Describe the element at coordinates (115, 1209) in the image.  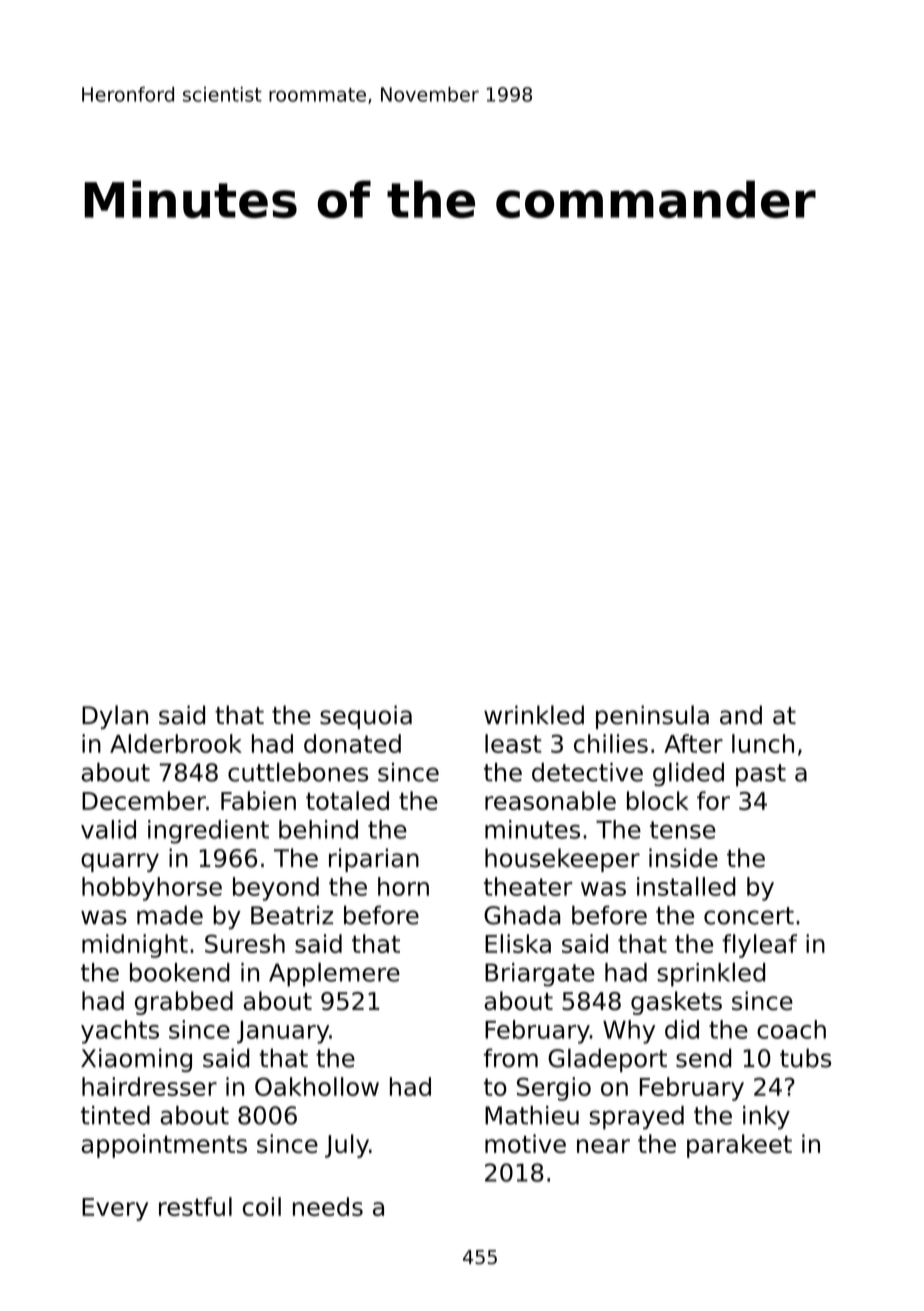
I see `Every` at that location.
